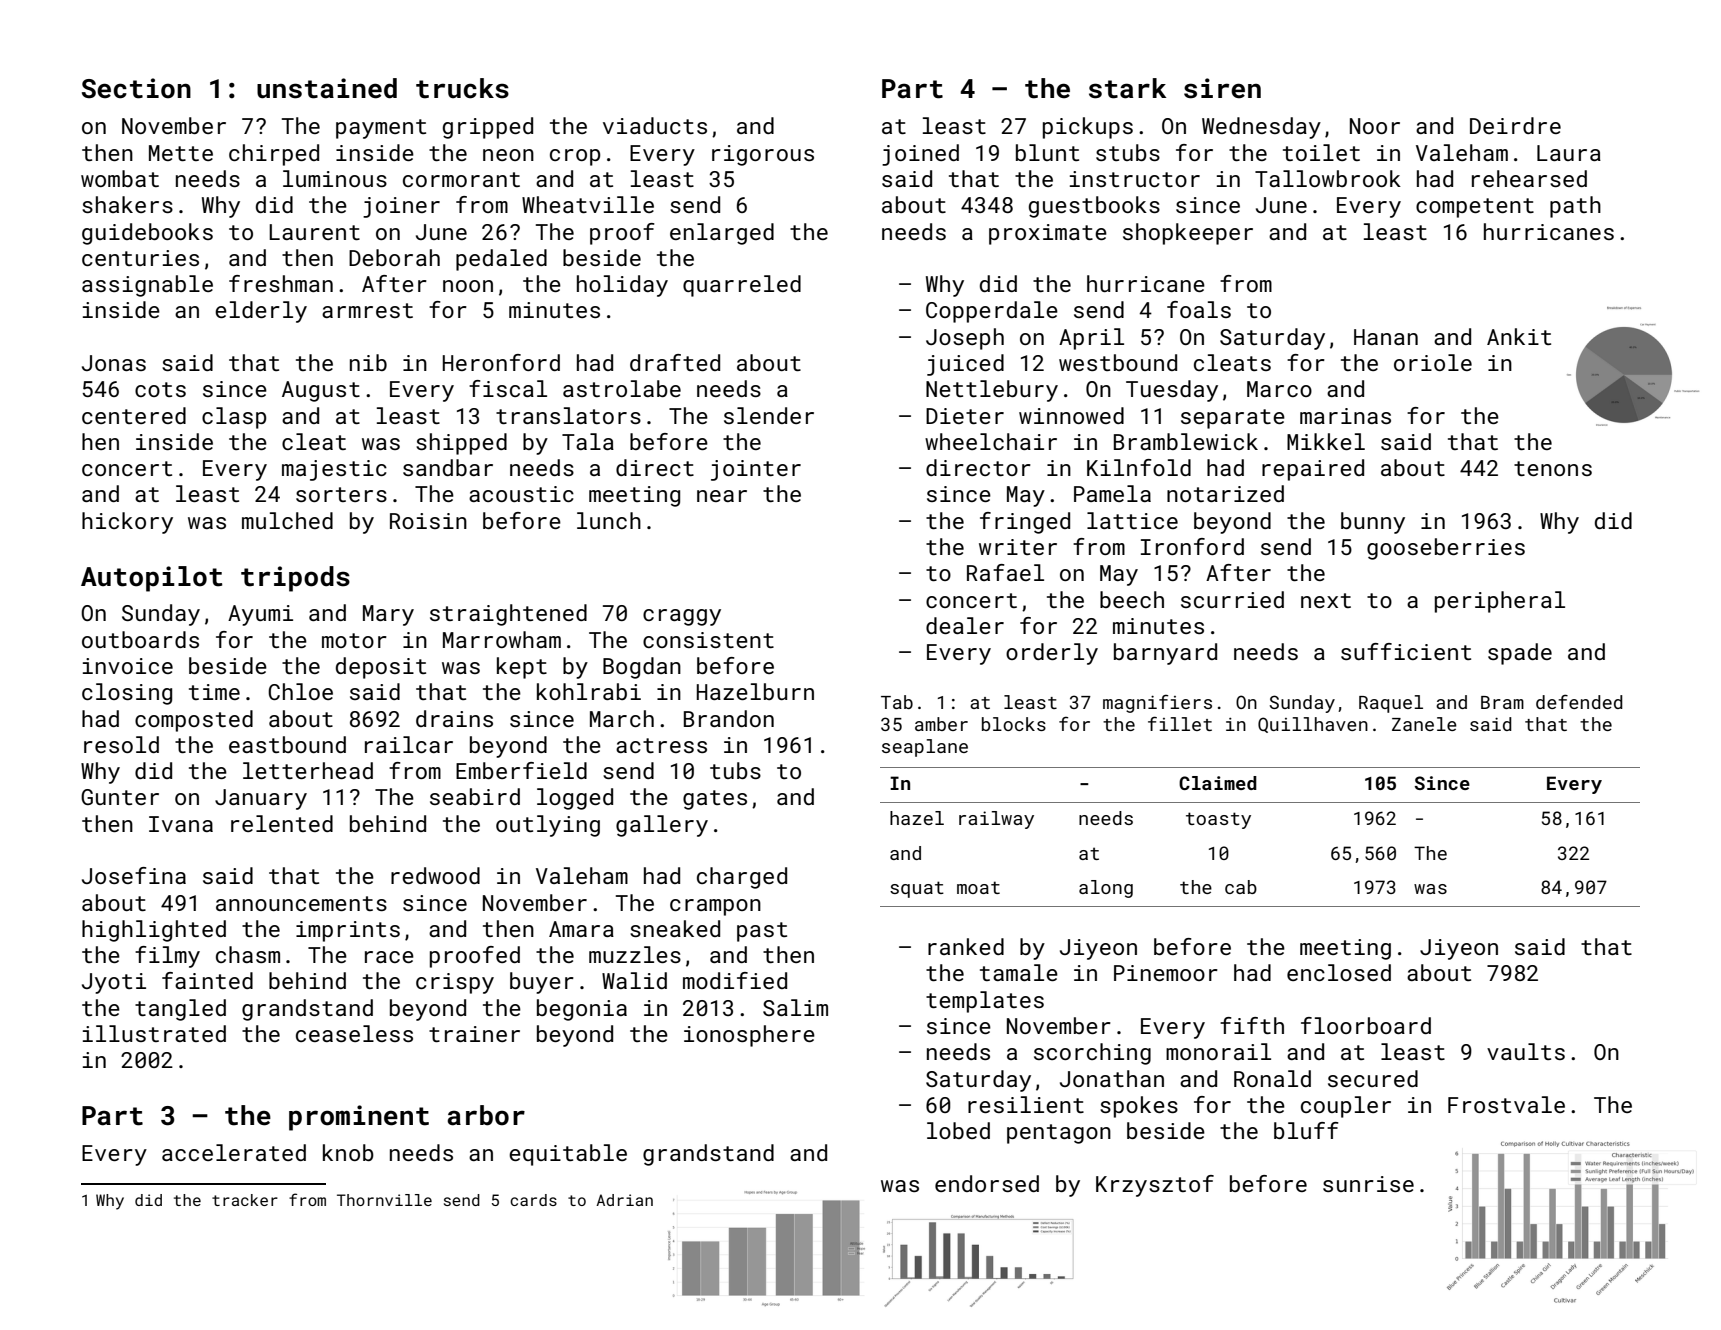 This image has width=1721, height=1330. I want to click on equitable, so click(568, 1155).
